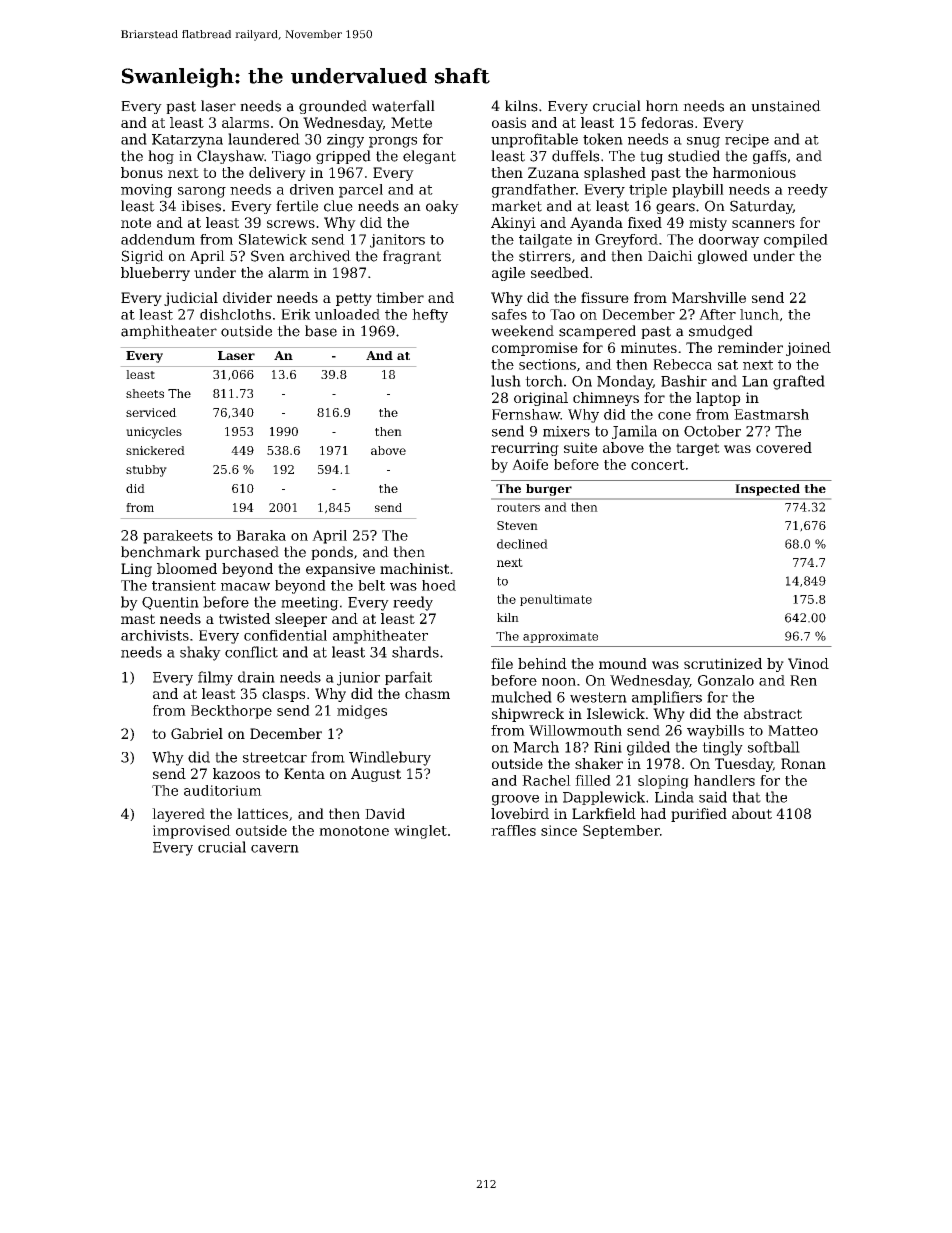  What do you see at coordinates (684, 381) in the image?
I see `Bashir` at bounding box center [684, 381].
